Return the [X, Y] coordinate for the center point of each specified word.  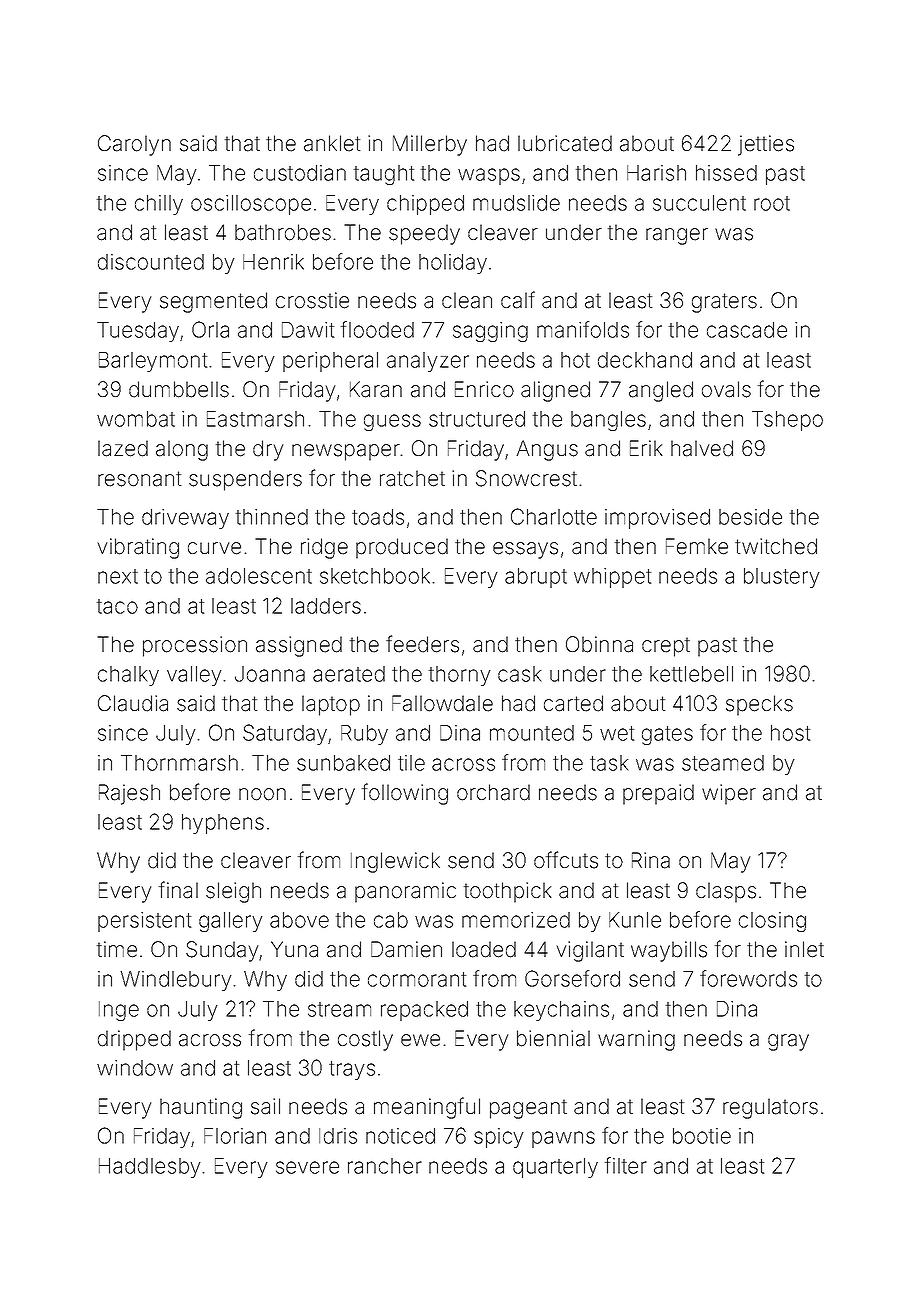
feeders [422, 644]
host [790, 733]
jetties [766, 145]
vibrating [138, 548]
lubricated [565, 143]
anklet [332, 143]
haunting [201, 1108]
